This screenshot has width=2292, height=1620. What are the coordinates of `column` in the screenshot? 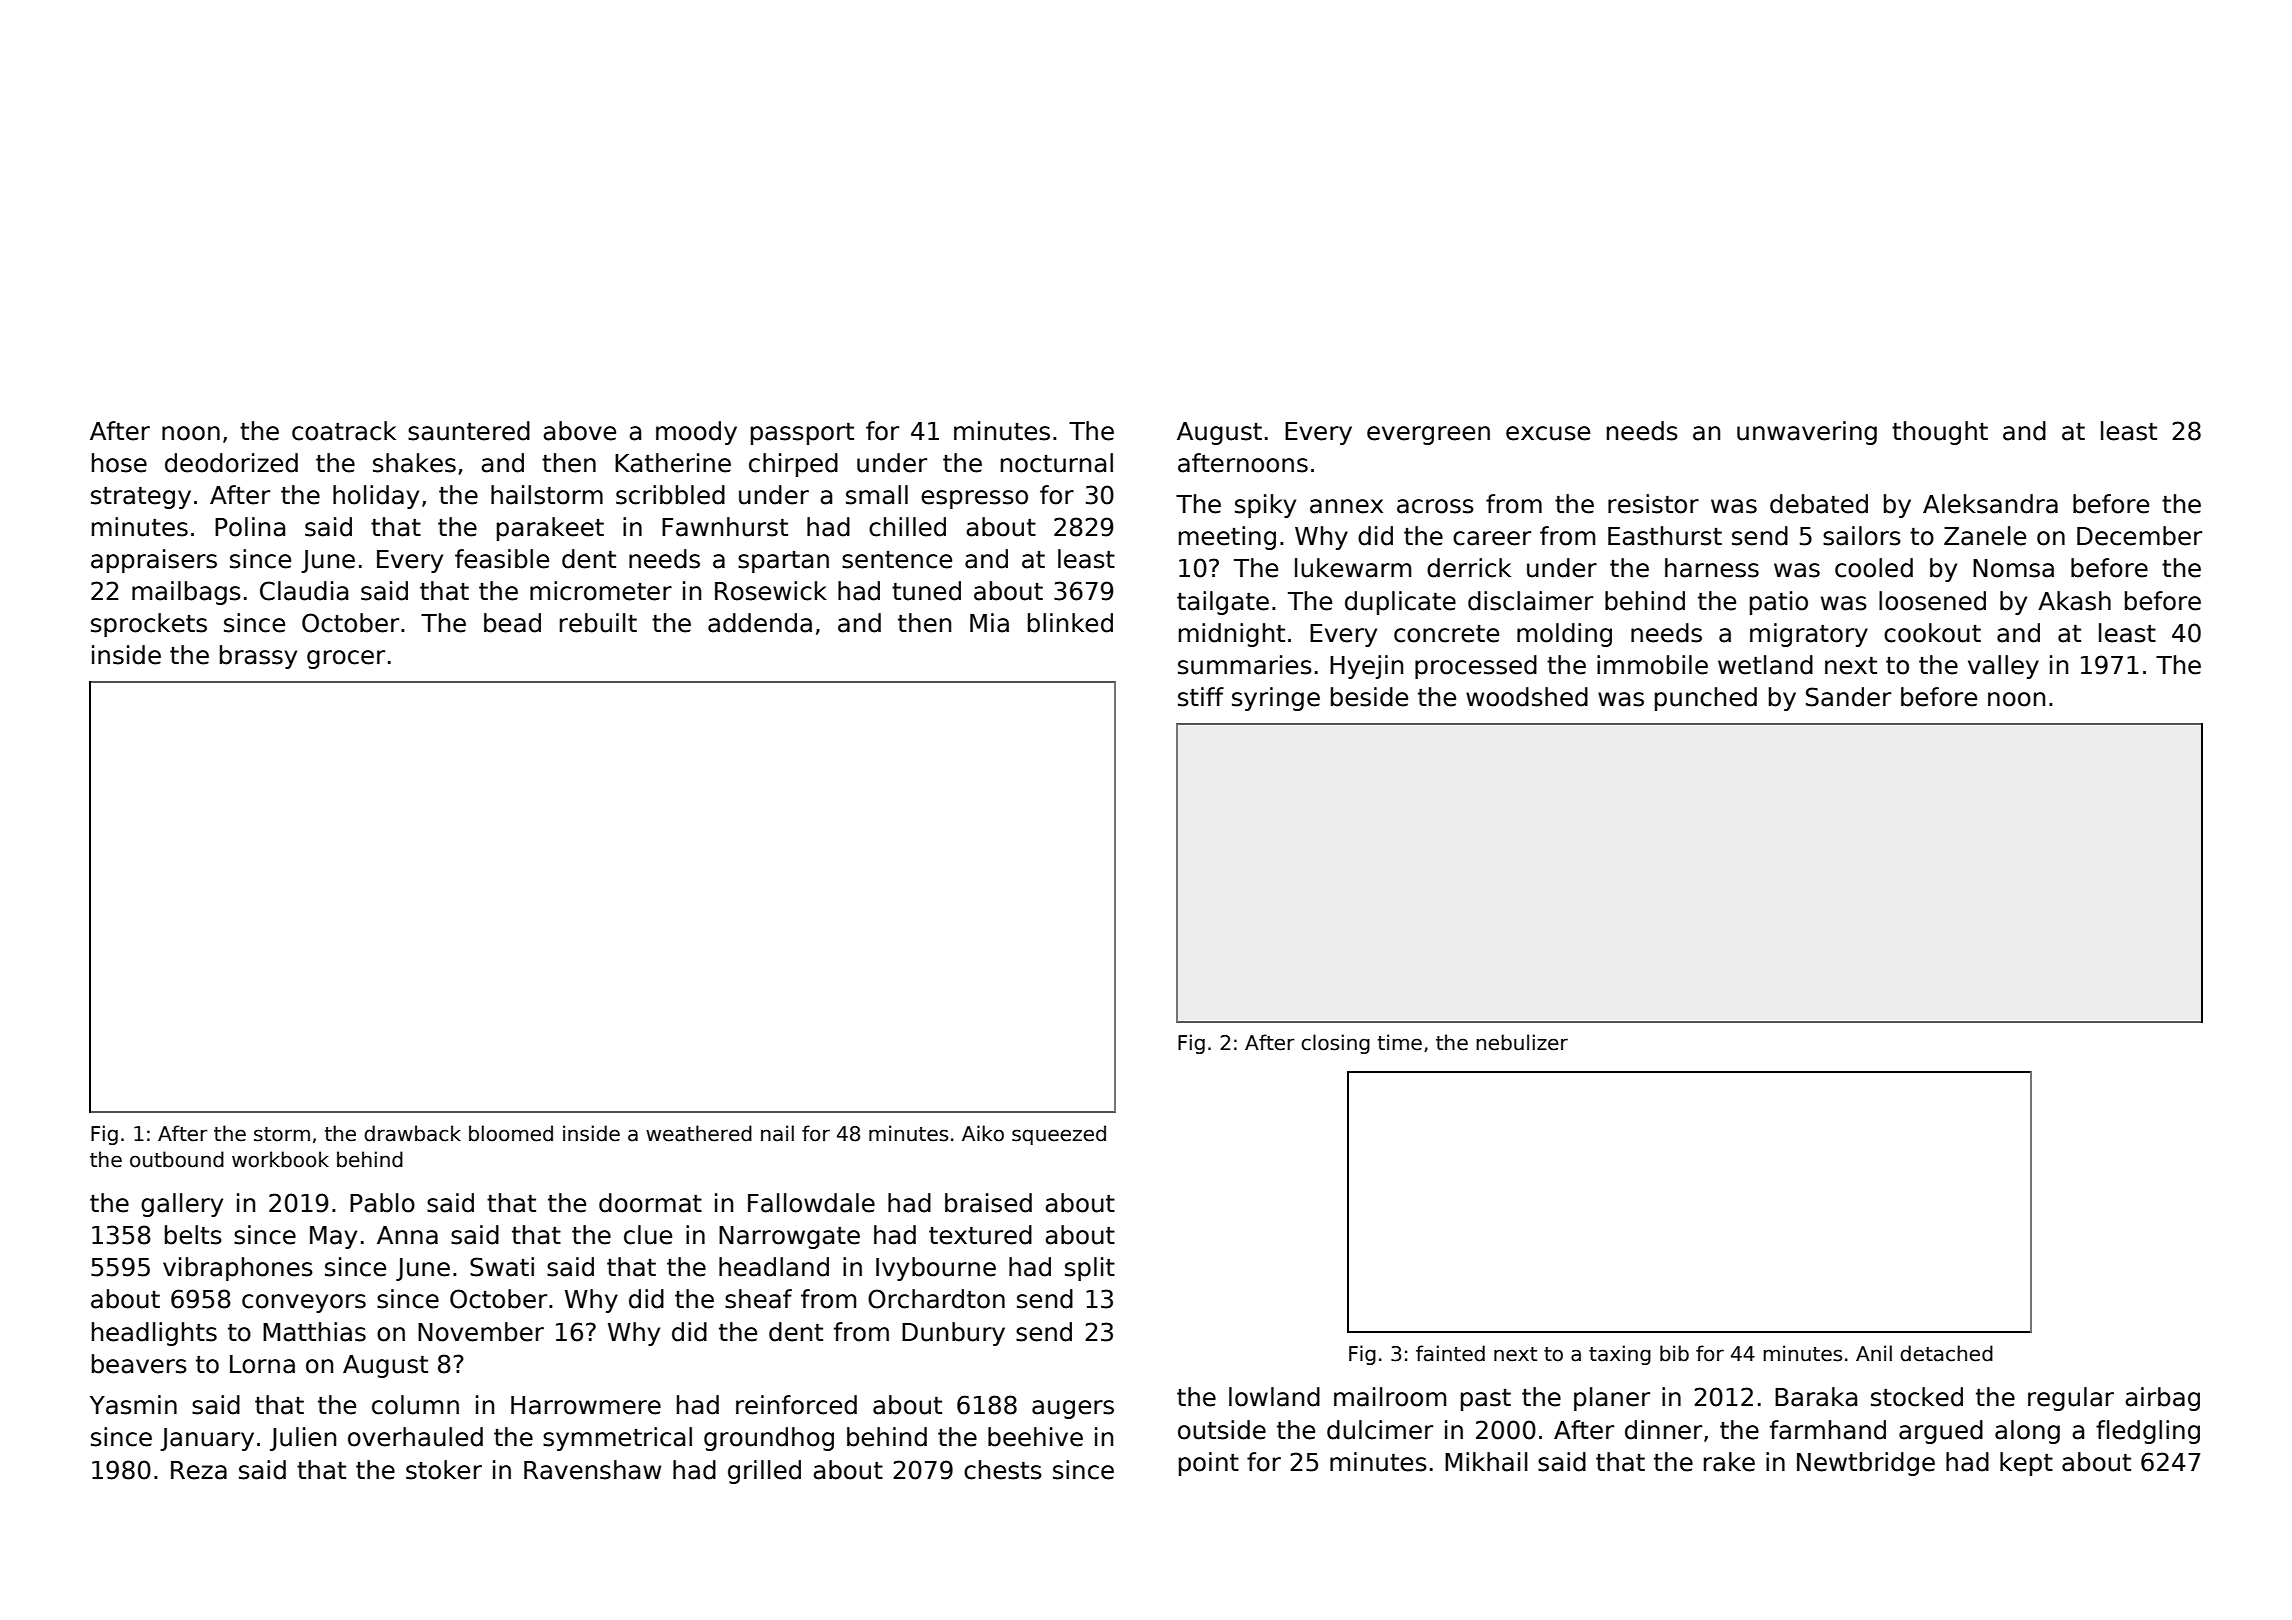 It's located at (415, 1405).
